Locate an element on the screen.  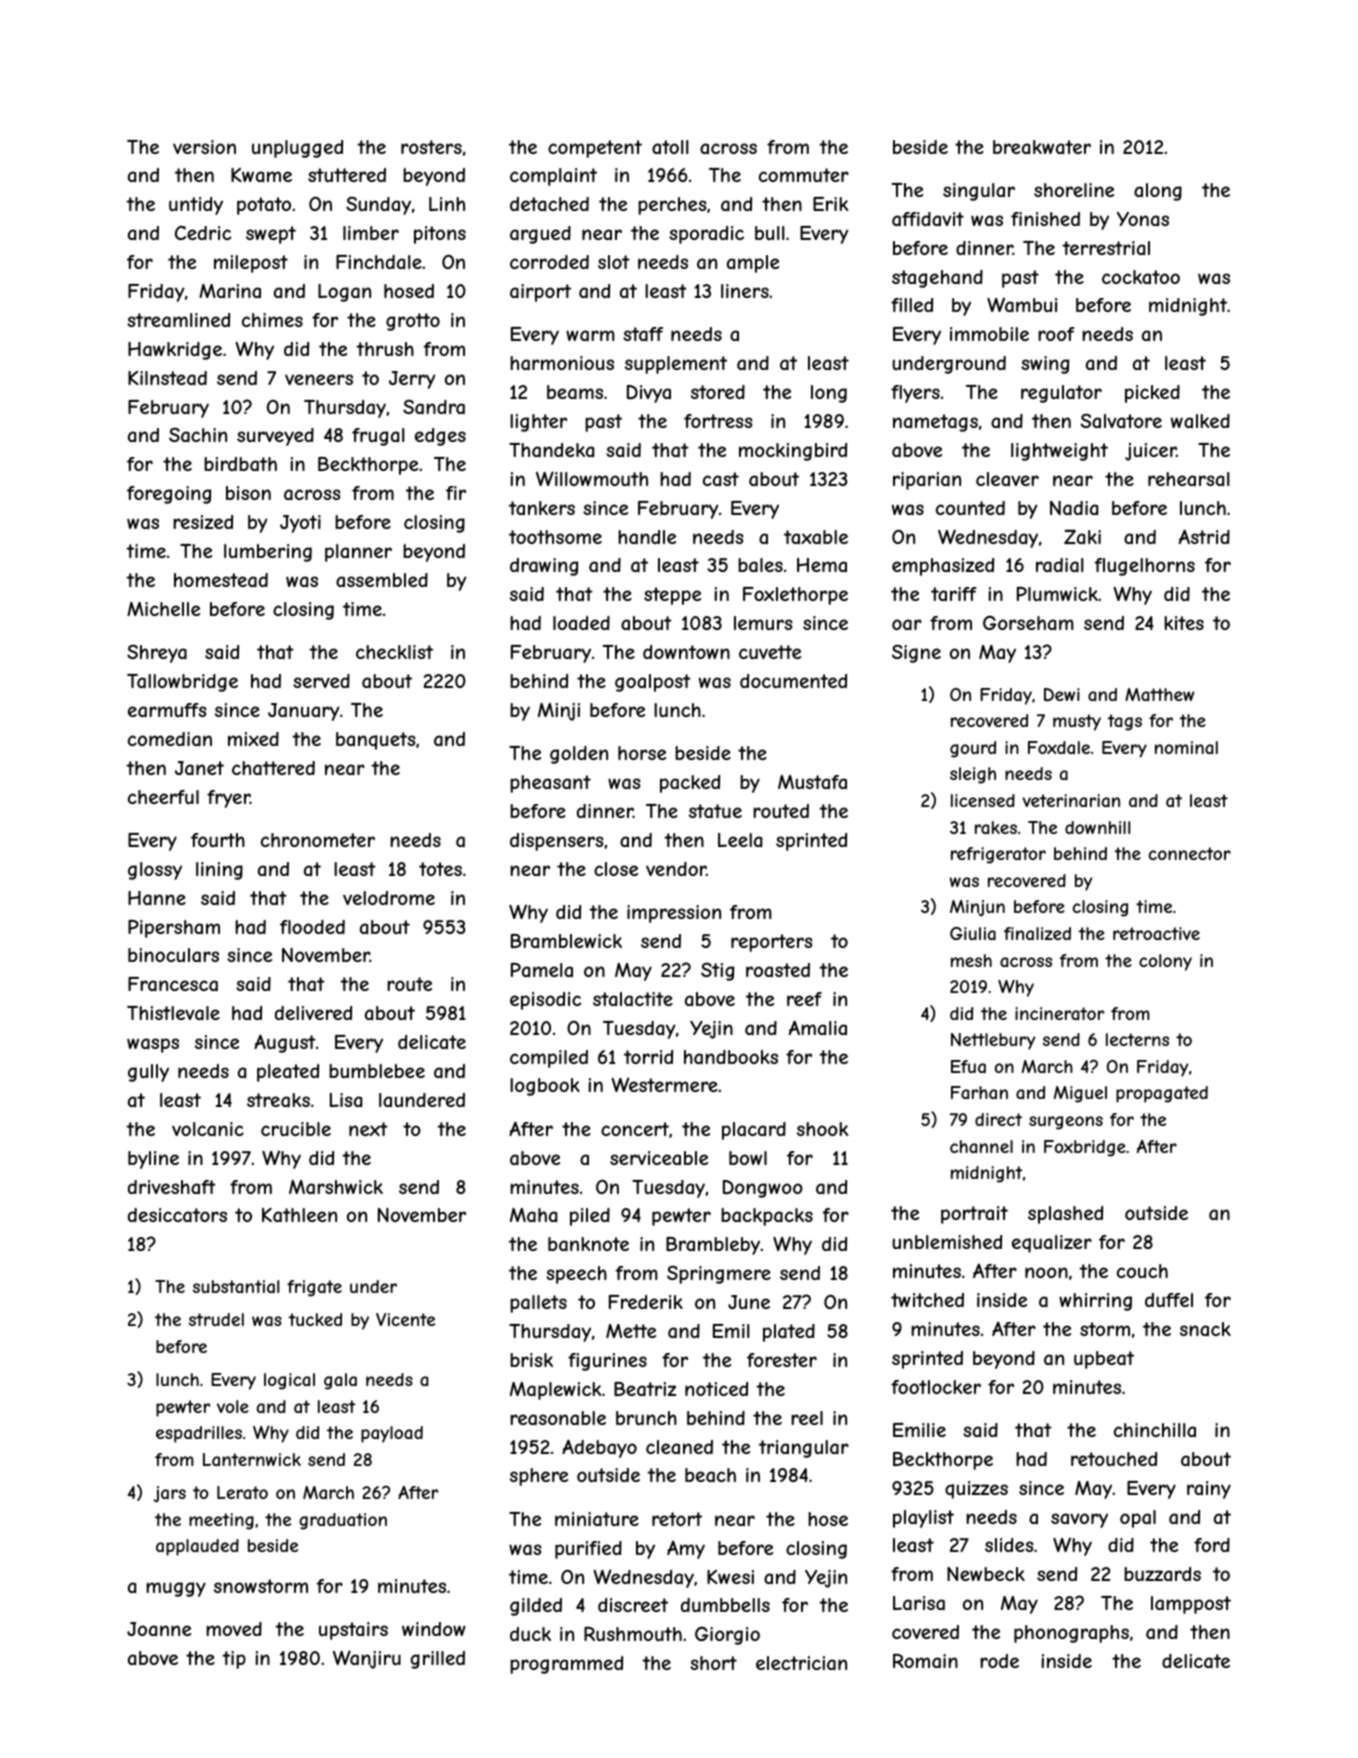
noticed is located at coordinates (716, 1389).
